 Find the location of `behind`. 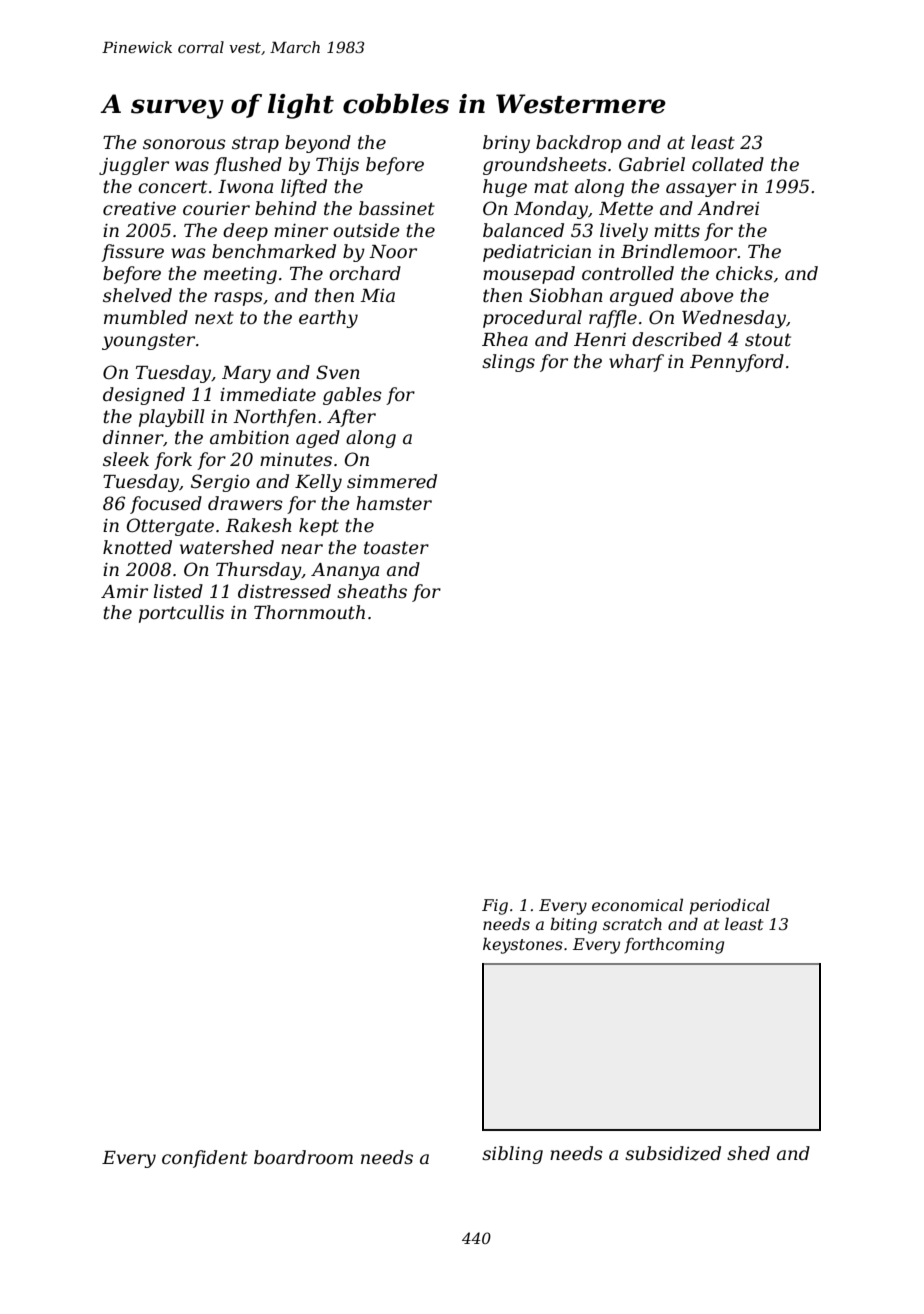

behind is located at coordinates (286, 208).
